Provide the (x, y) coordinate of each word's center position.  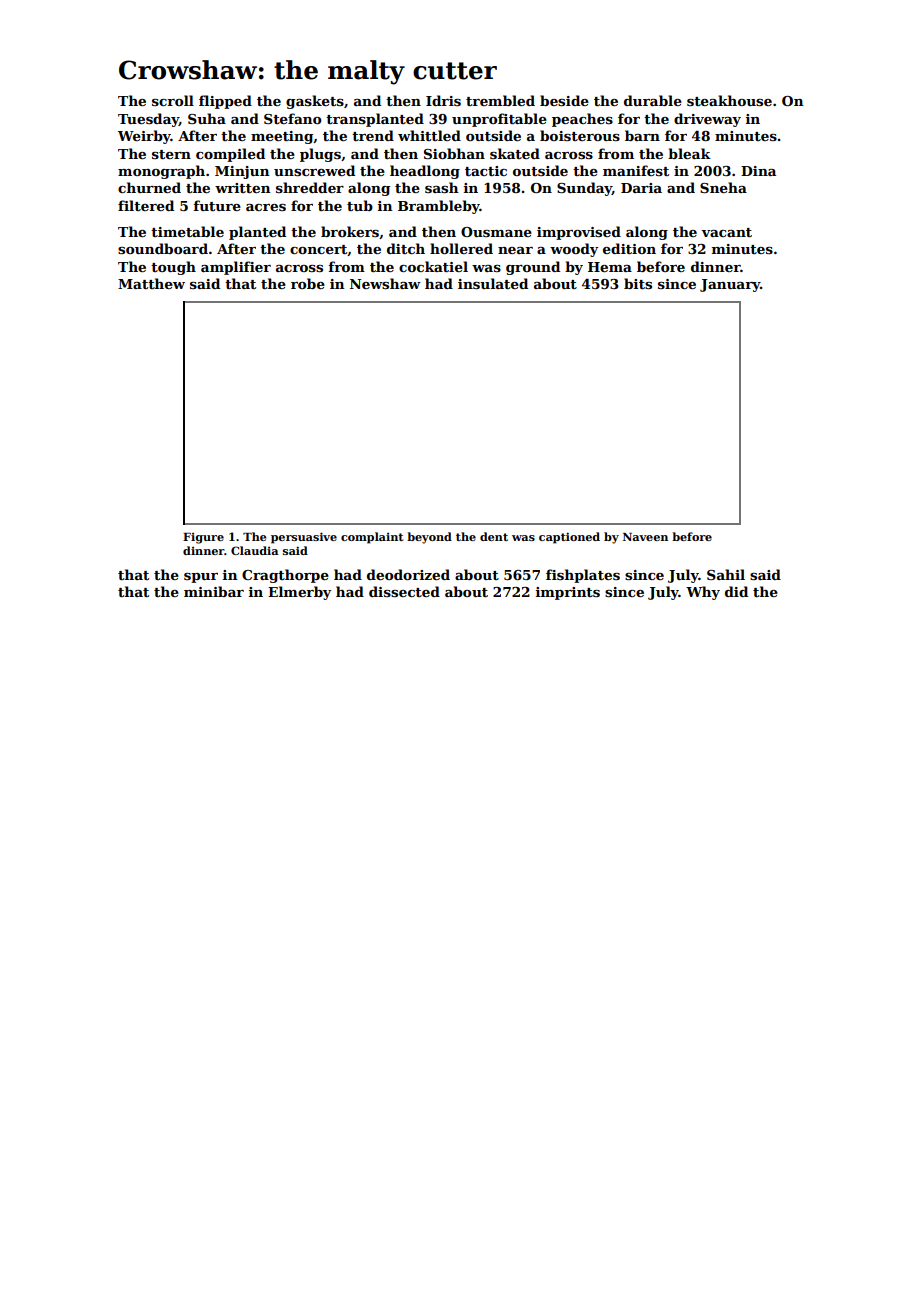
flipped (225, 102)
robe (308, 283)
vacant (726, 232)
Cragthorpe (285, 576)
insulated (493, 283)
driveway (707, 120)
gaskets (315, 102)
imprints (568, 593)
